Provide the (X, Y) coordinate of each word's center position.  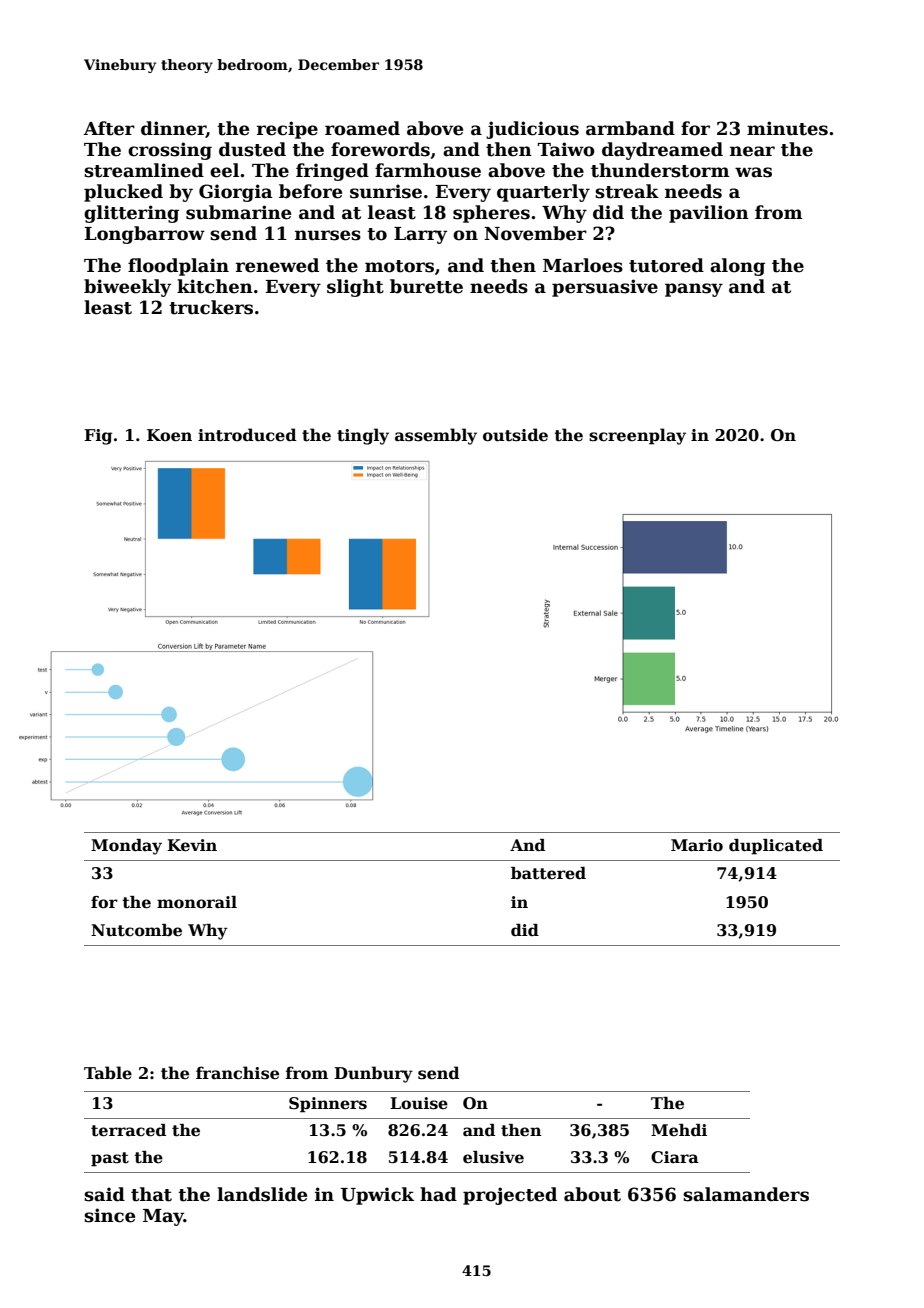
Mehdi (679, 1130)
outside (515, 435)
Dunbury (373, 1074)
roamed (362, 128)
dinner (173, 129)
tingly (363, 436)
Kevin (192, 845)
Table (108, 1073)
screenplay (637, 436)
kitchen (215, 286)
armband (630, 128)
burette (426, 286)
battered (548, 873)
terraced (128, 1130)
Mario (697, 845)
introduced (247, 435)
